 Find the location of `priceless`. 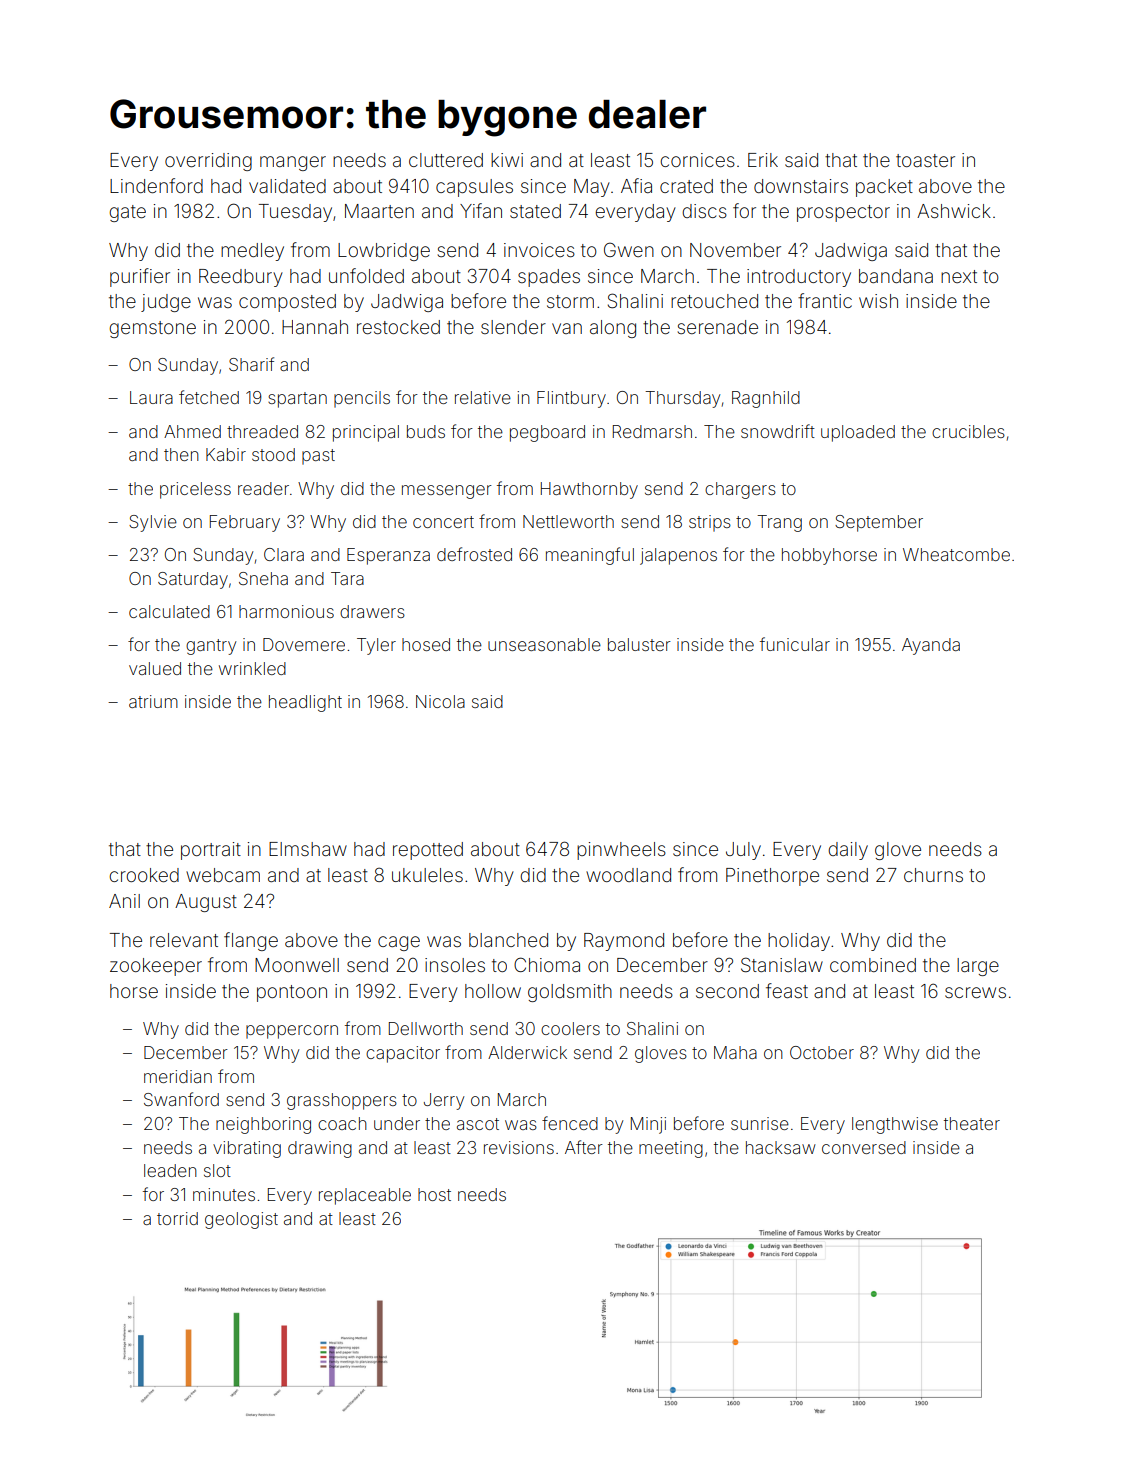

priceless is located at coordinates (195, 490).
